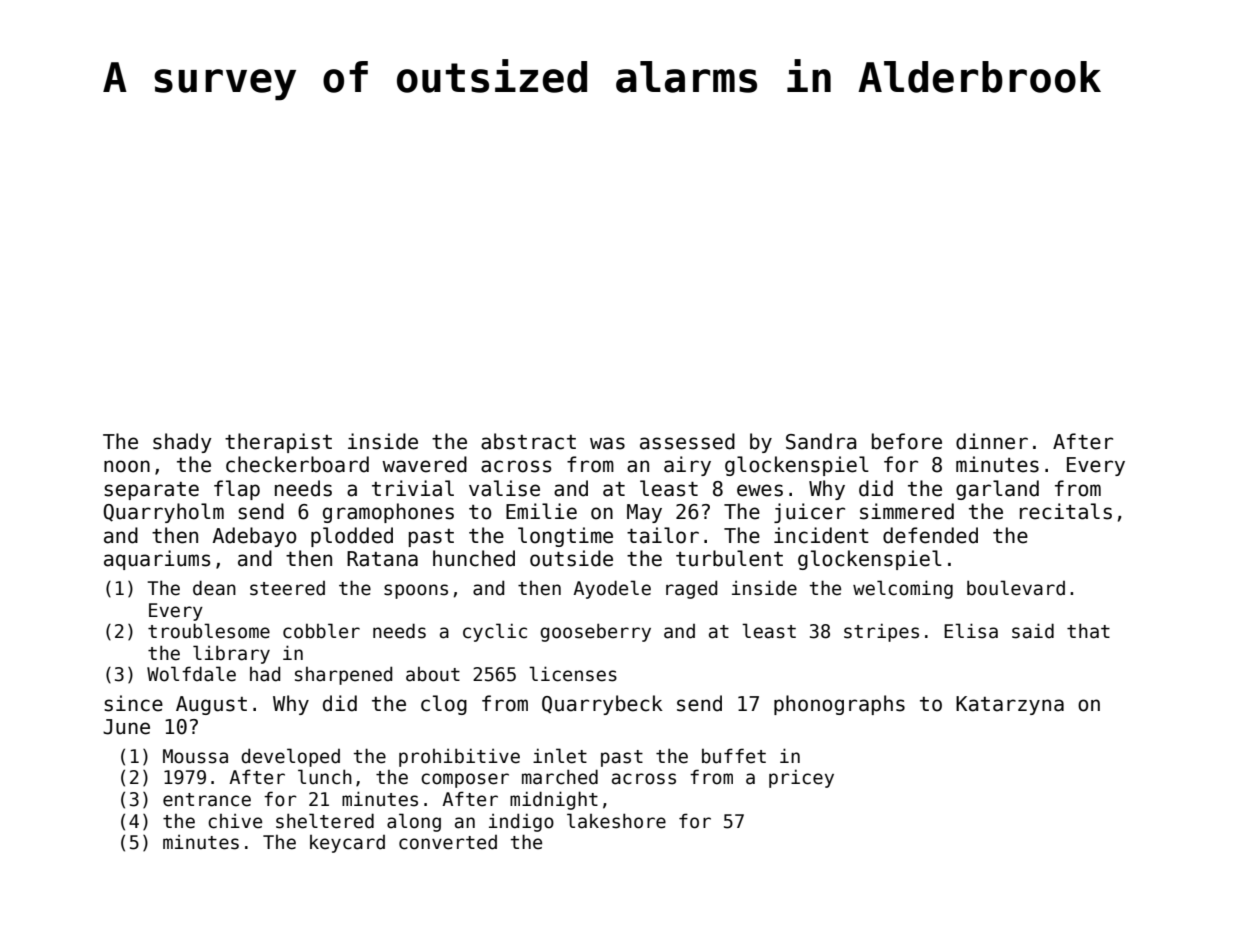 This screenshot has width=1233, height=952. What do you see at coordinates (528, 441) in the screenshot?
I see `abstract` at bounding box center [528, 441].
